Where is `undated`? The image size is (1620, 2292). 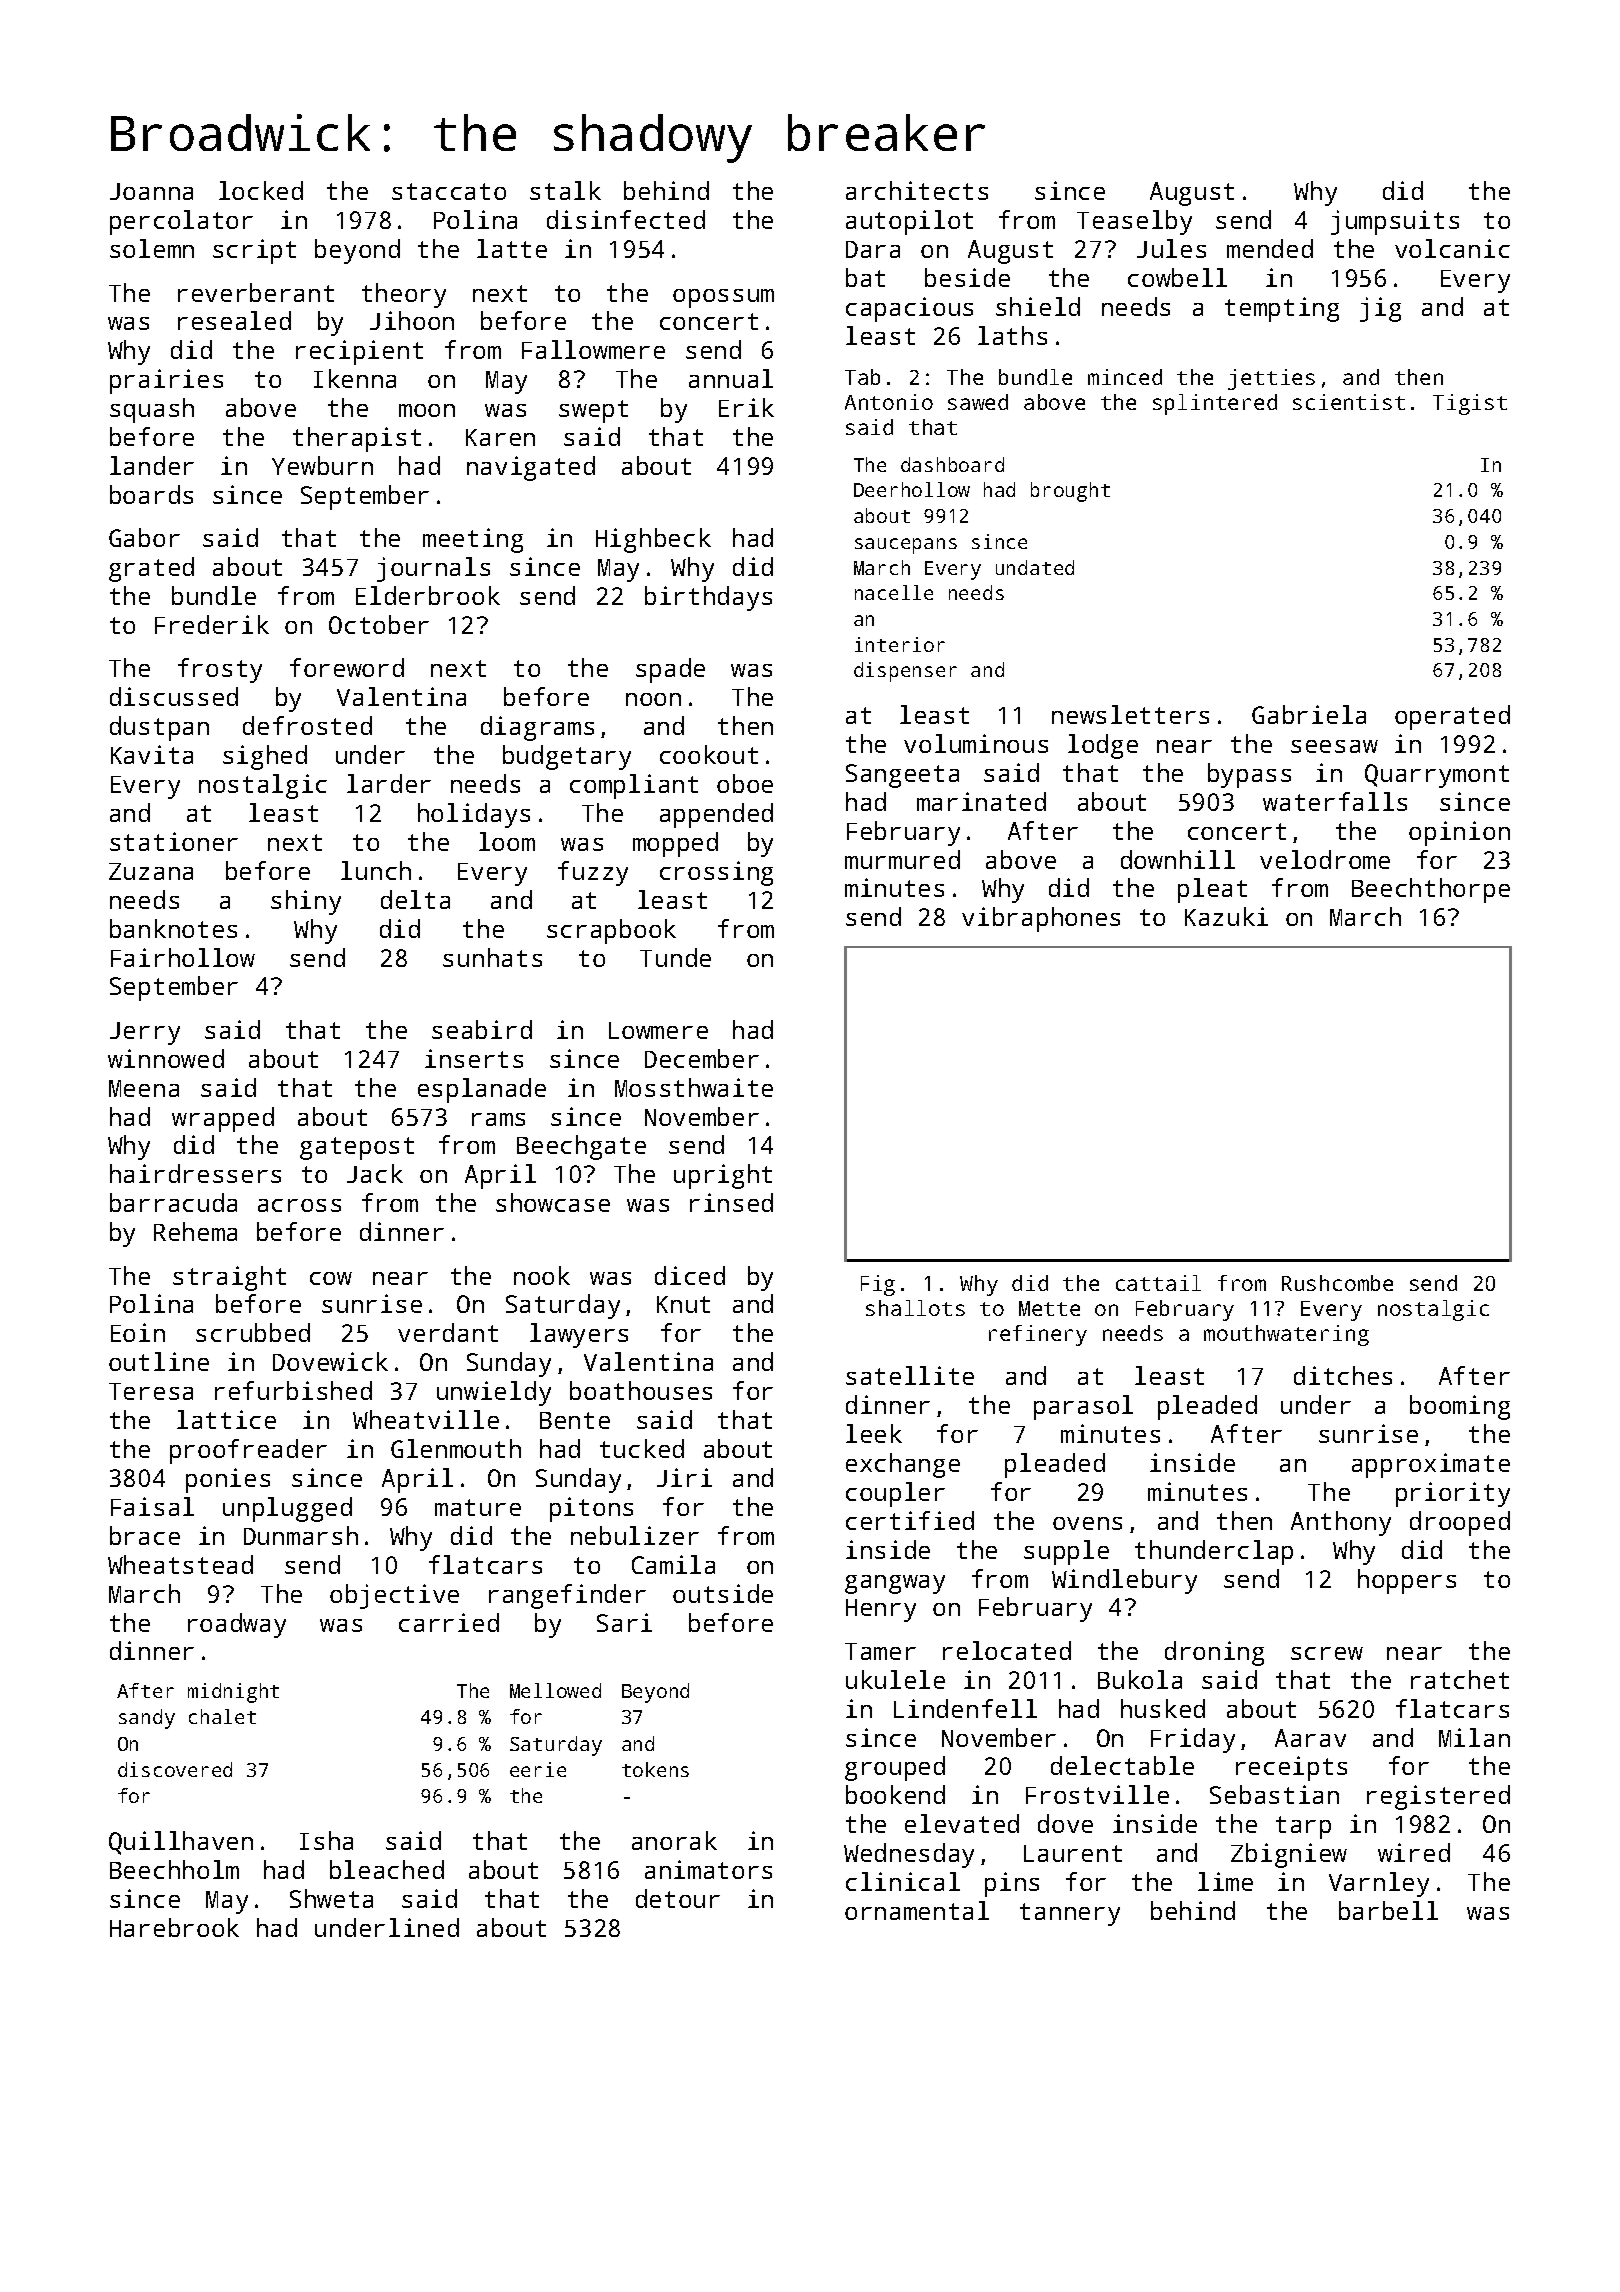
undated is located at coordinates (1035, 567).
